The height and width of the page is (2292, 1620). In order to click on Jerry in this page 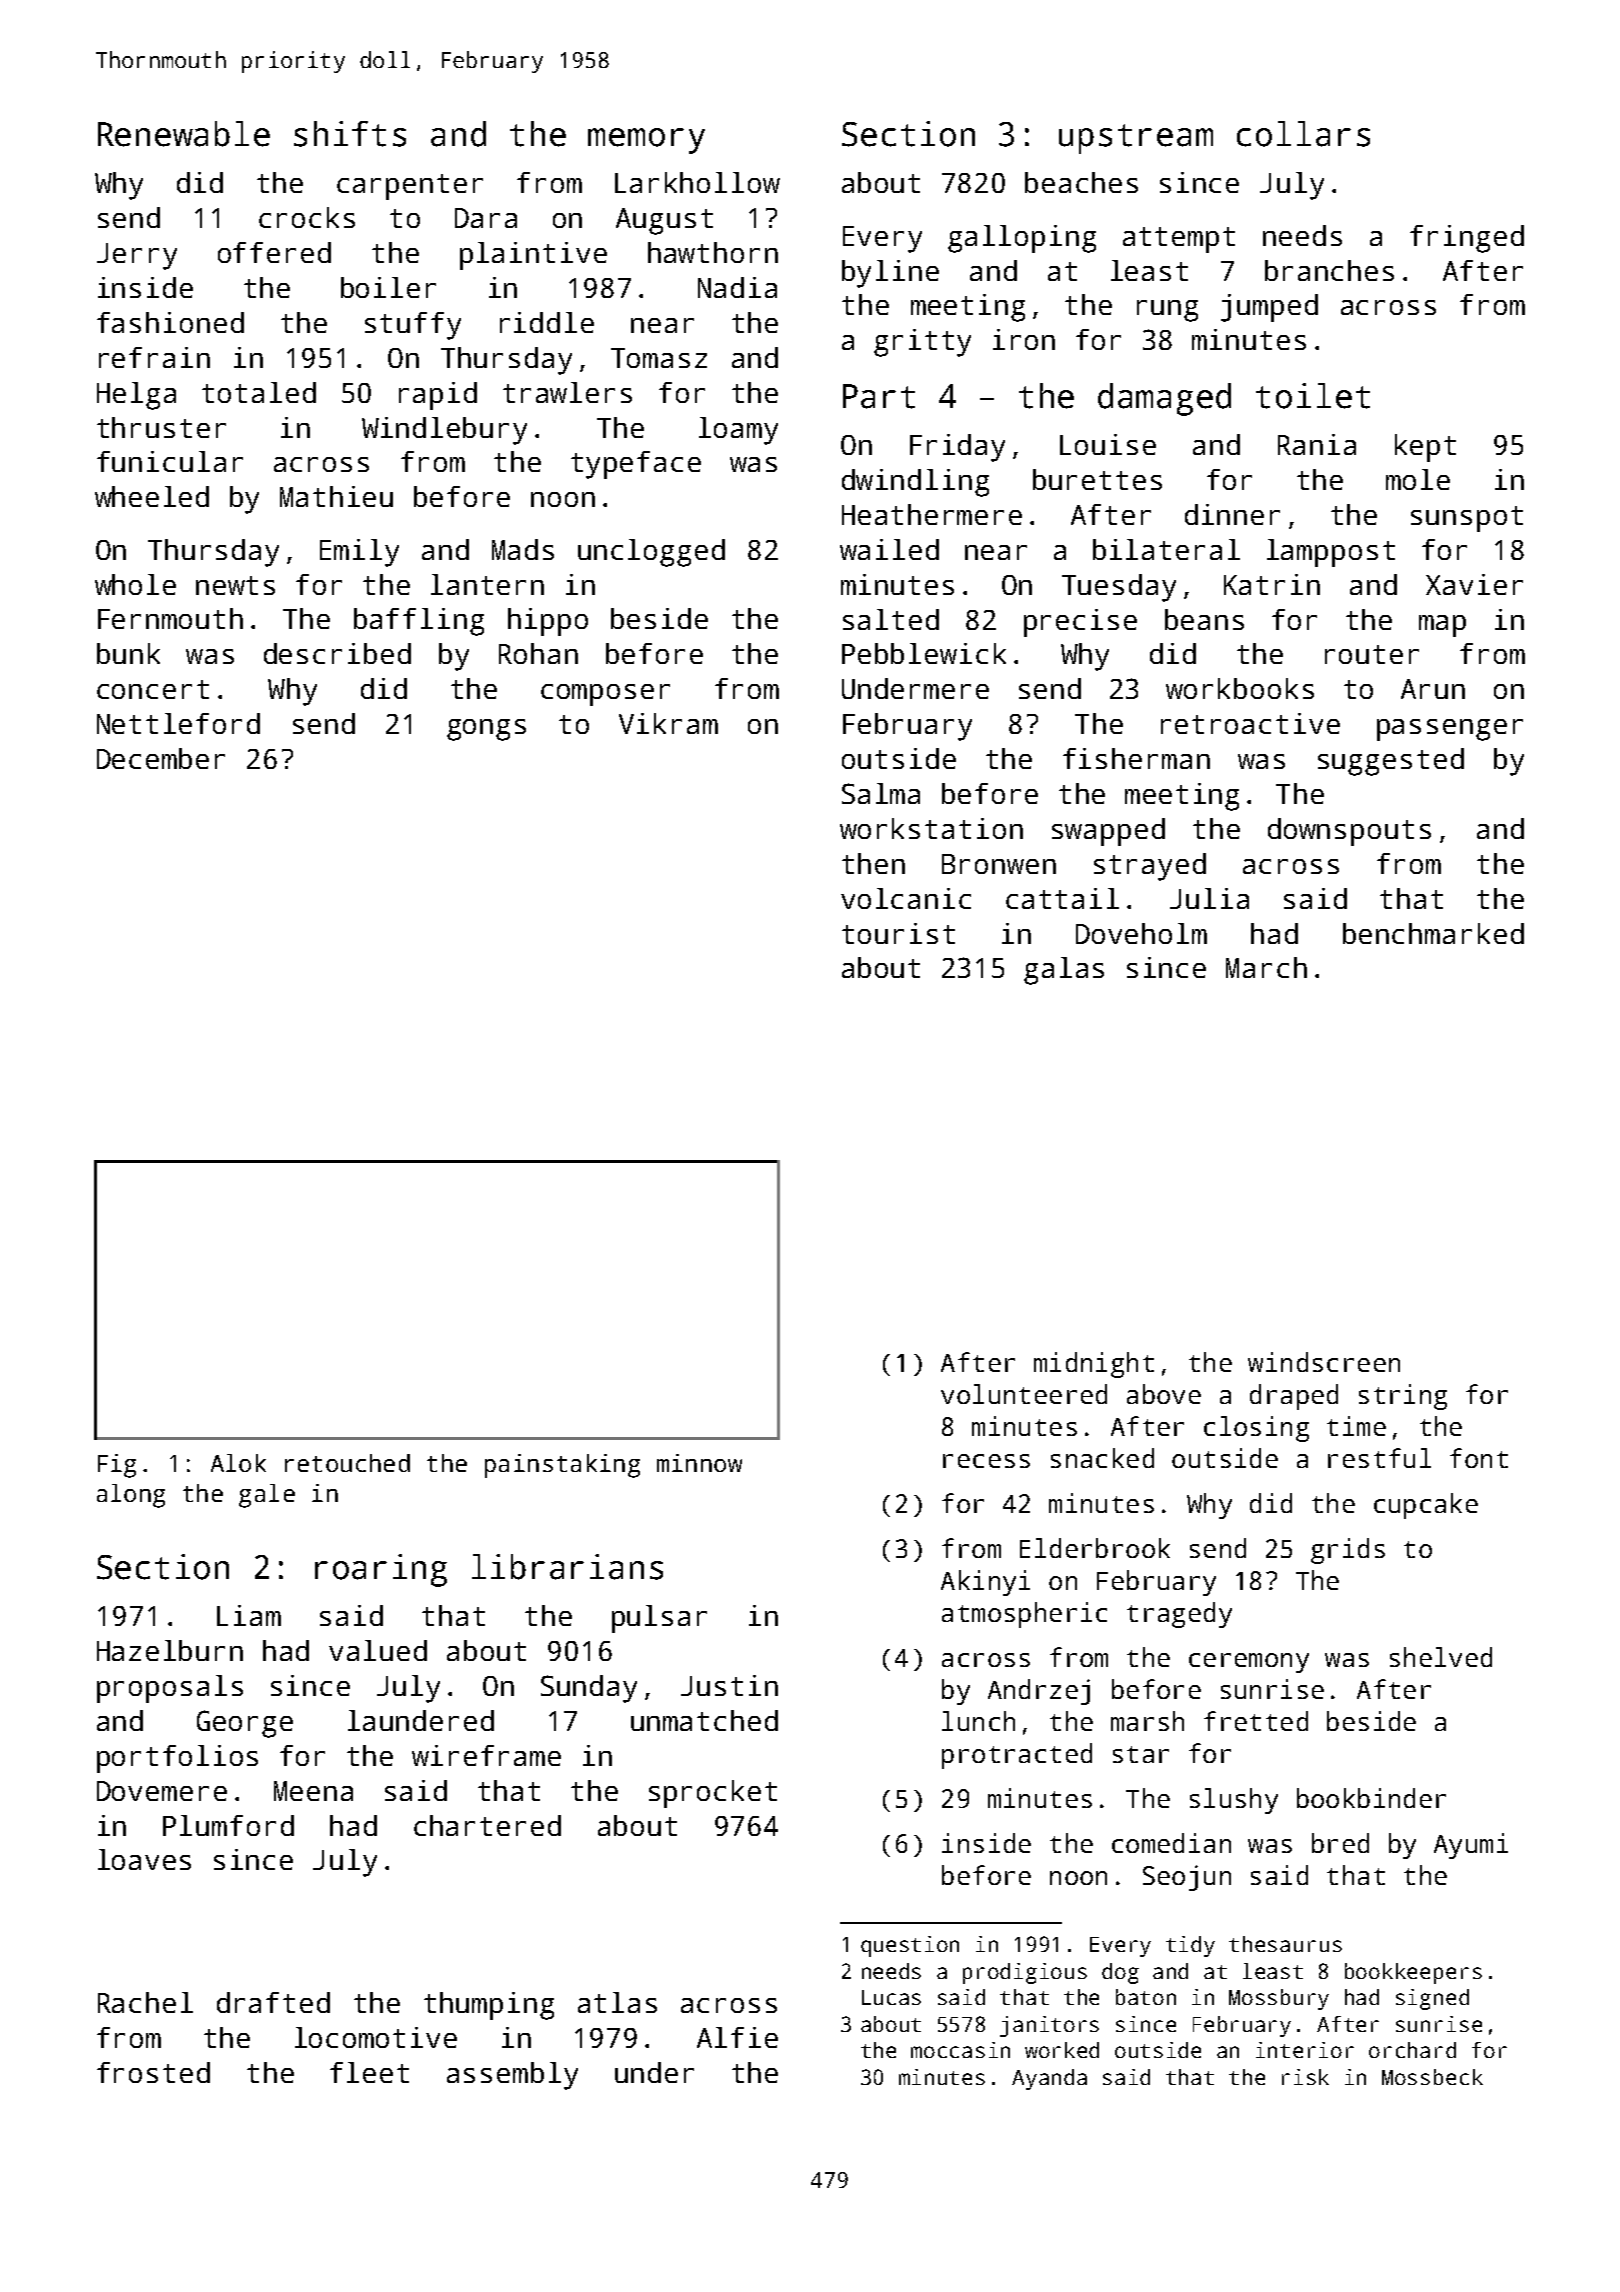, I will do `click(137, 256)`.
